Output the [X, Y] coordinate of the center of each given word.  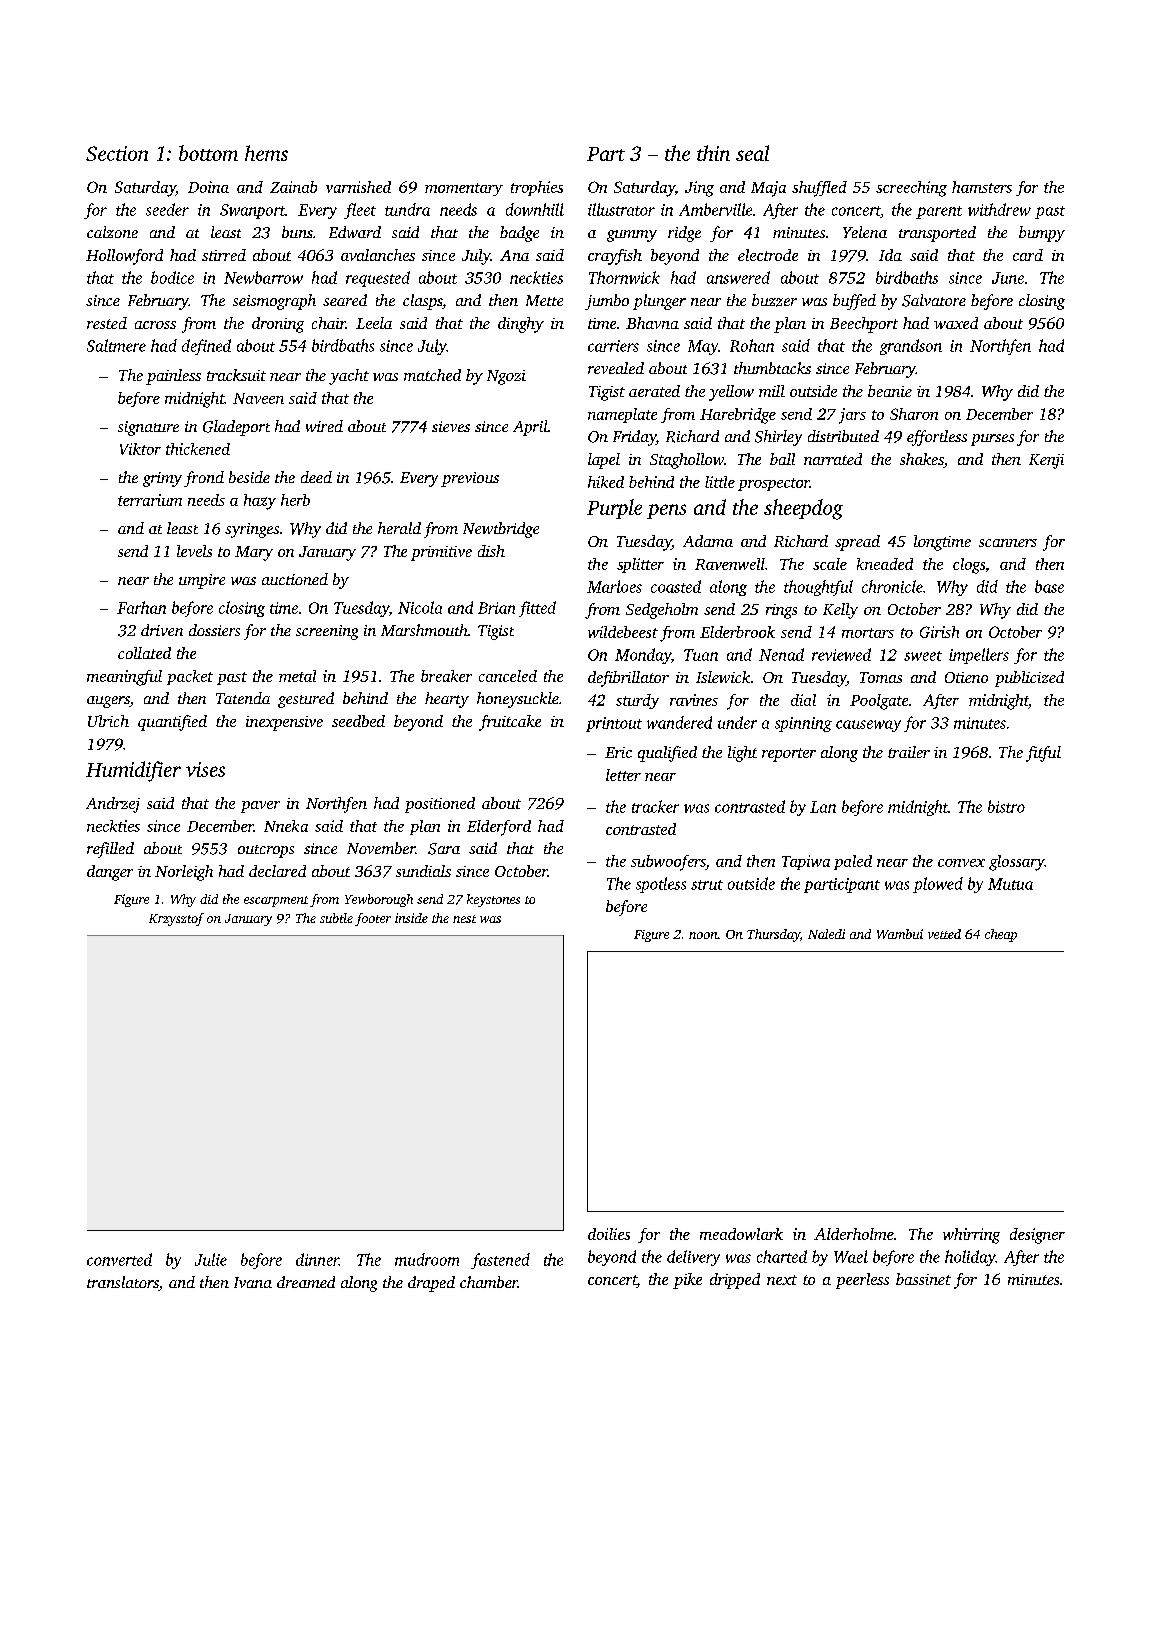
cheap [1001, 935]
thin [713, 153]
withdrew [999, 209]
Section [117, 153]
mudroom [427, 1259]
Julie [211, 1259]
